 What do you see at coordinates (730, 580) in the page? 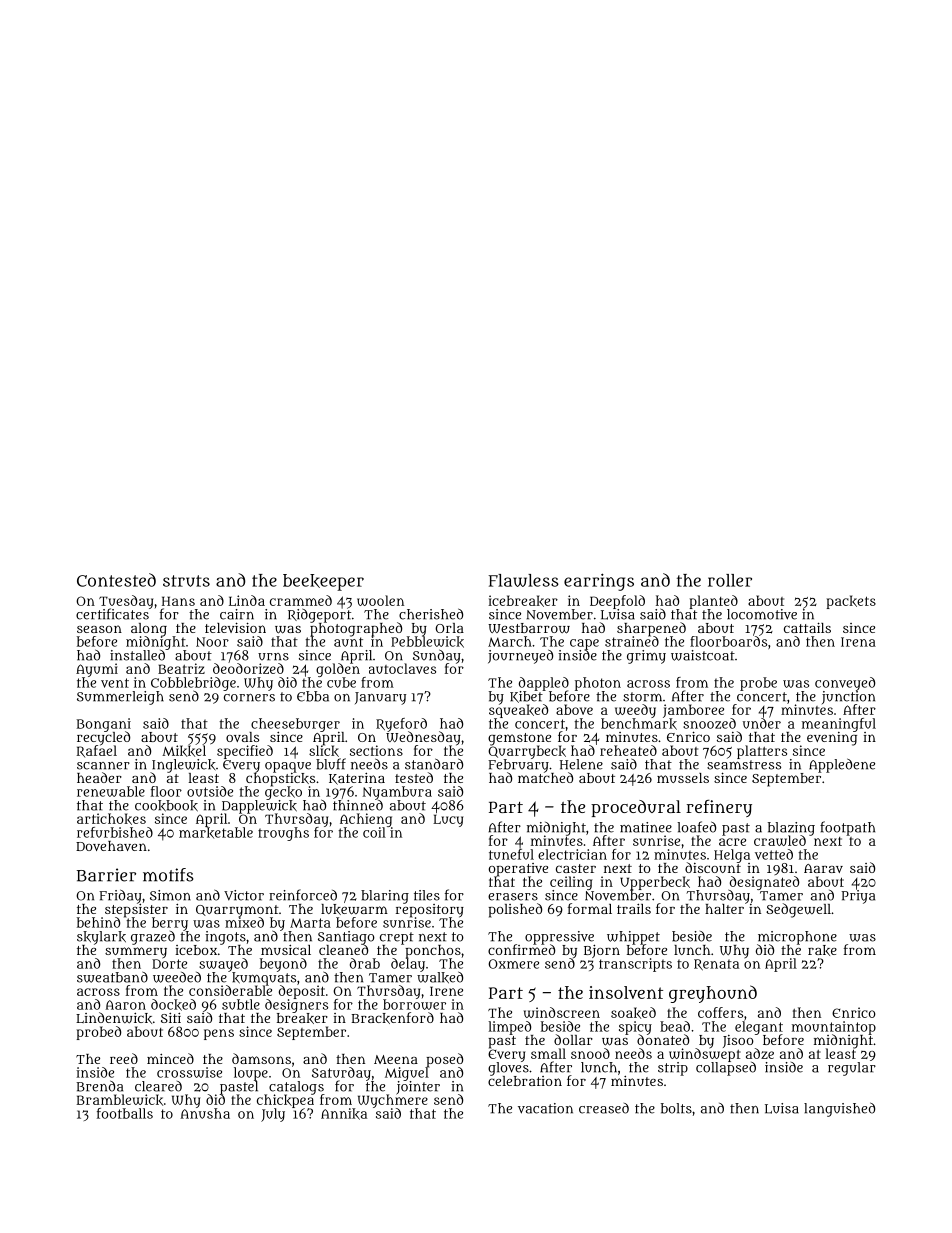
I see `roller` at bounding box center [730, 580].
